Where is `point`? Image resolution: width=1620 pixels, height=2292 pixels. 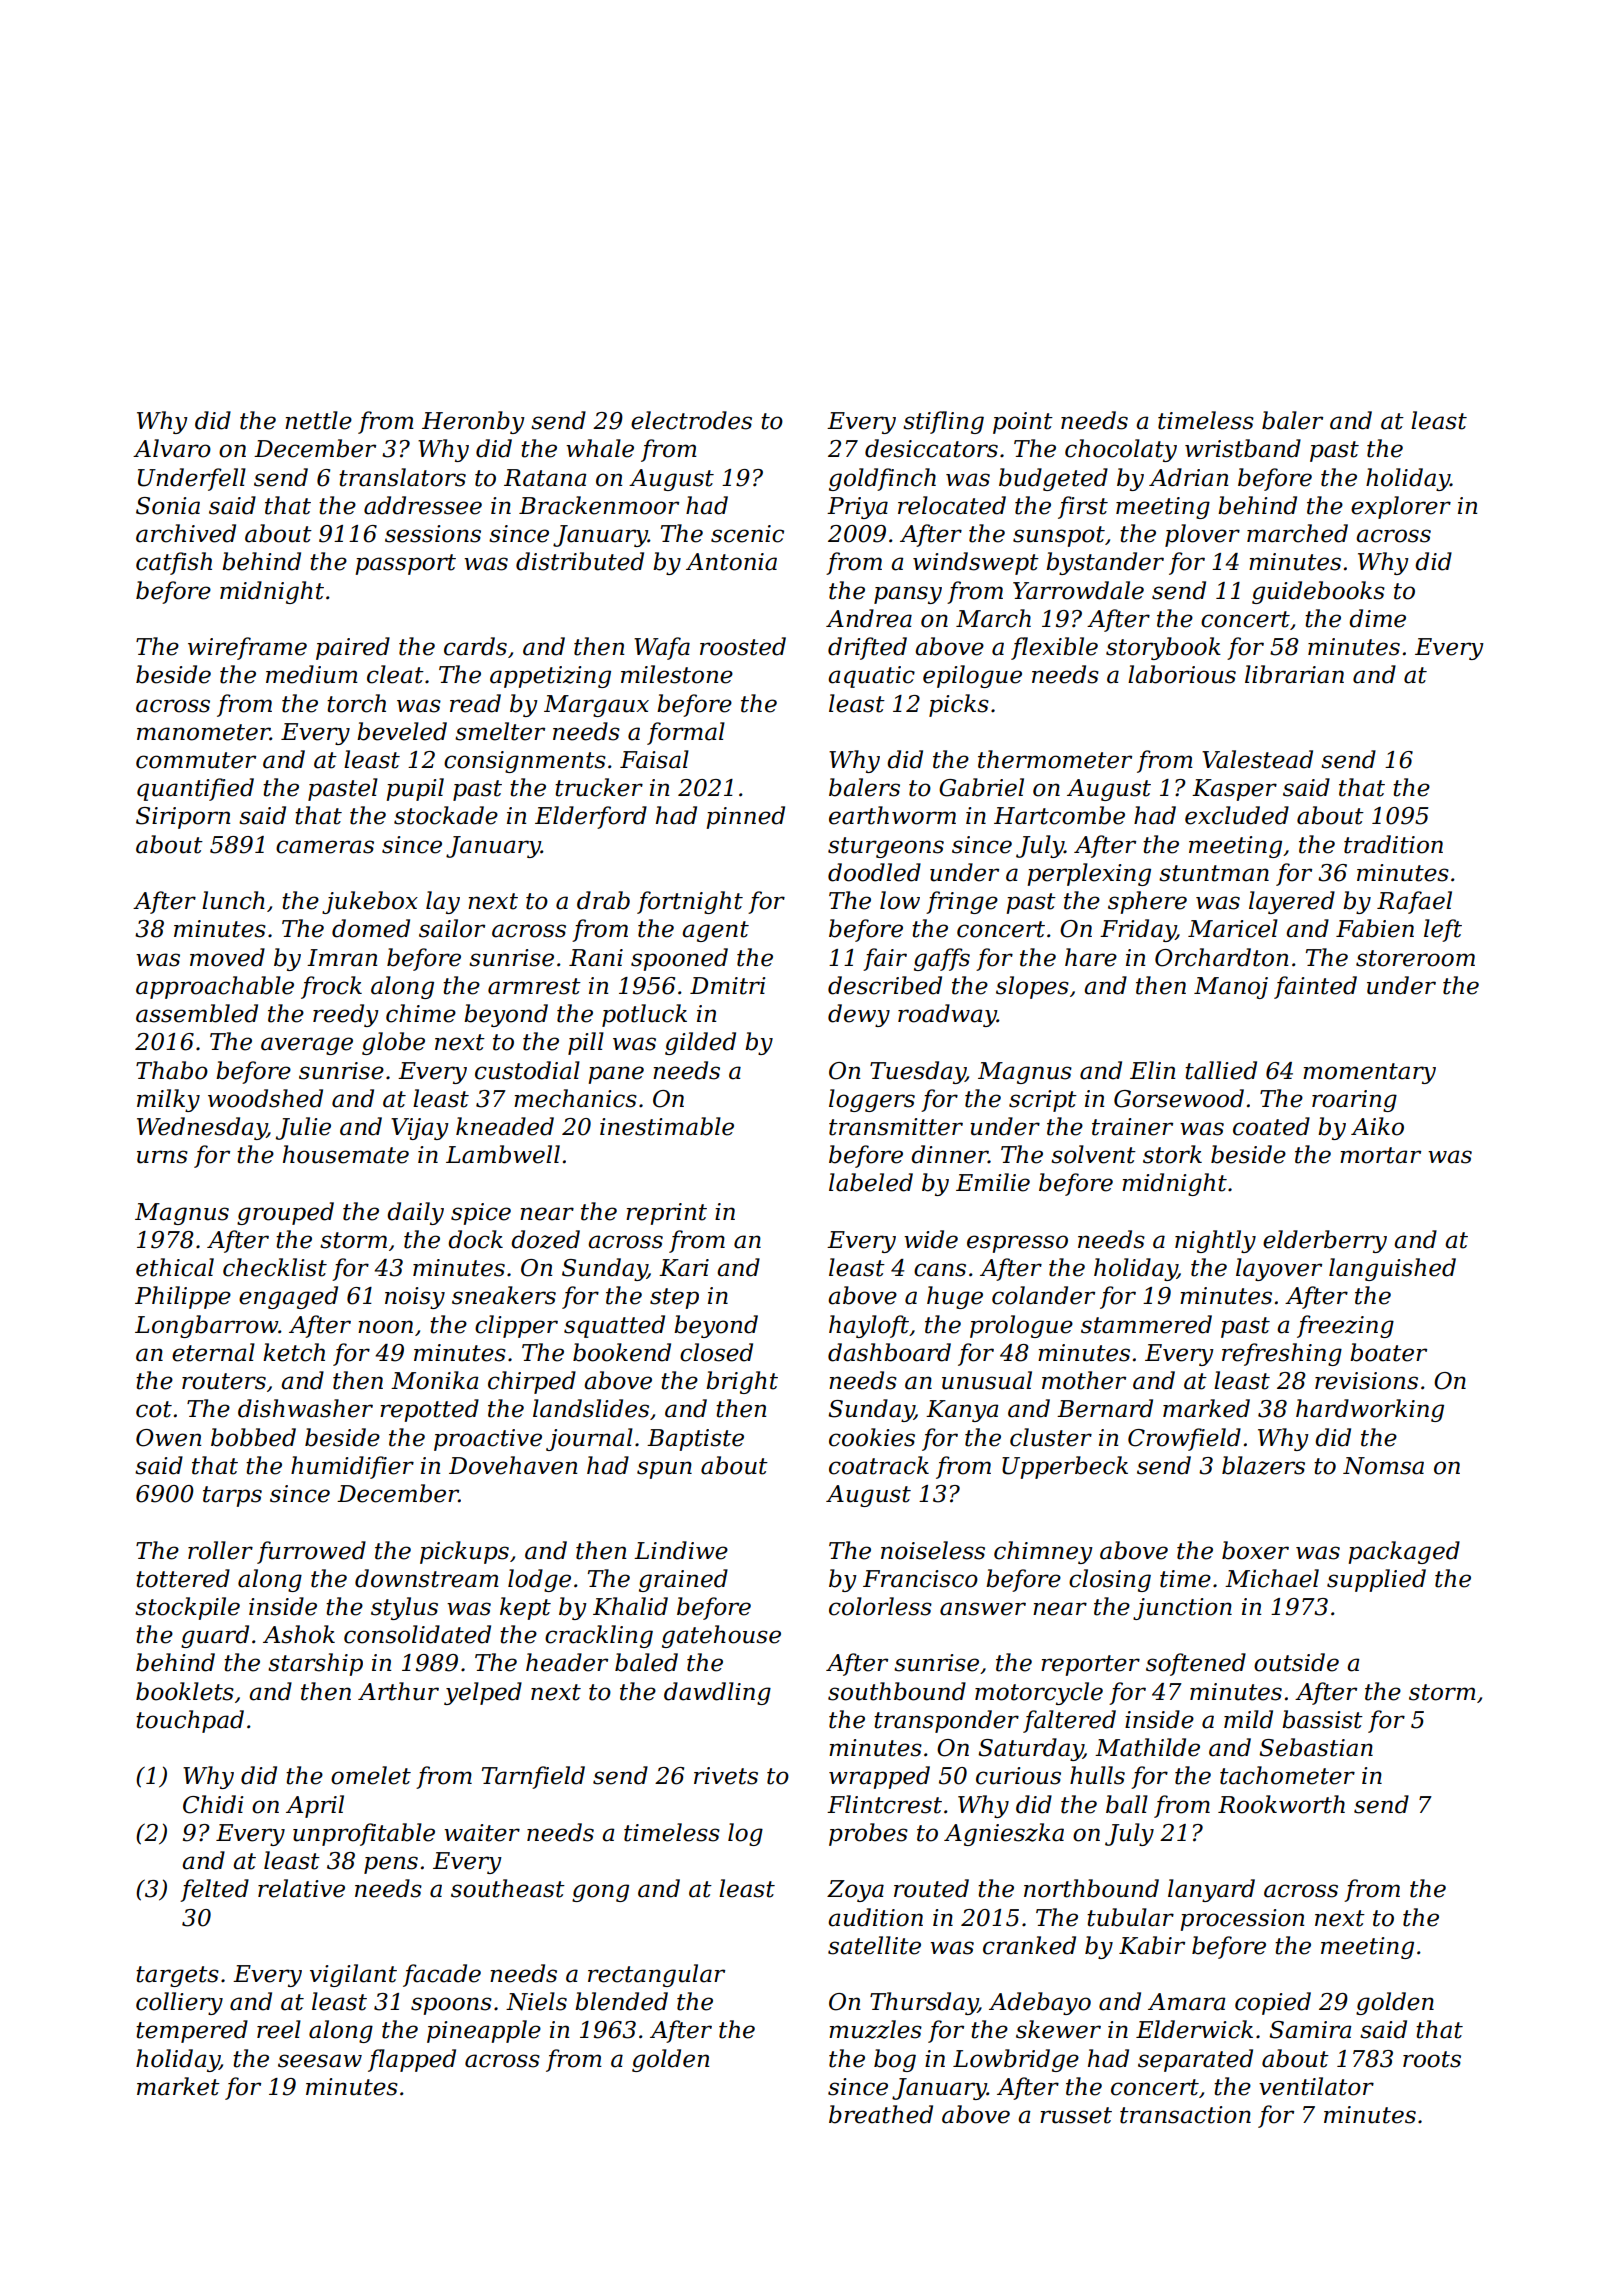
point is located at coordinates (1023, 423).
